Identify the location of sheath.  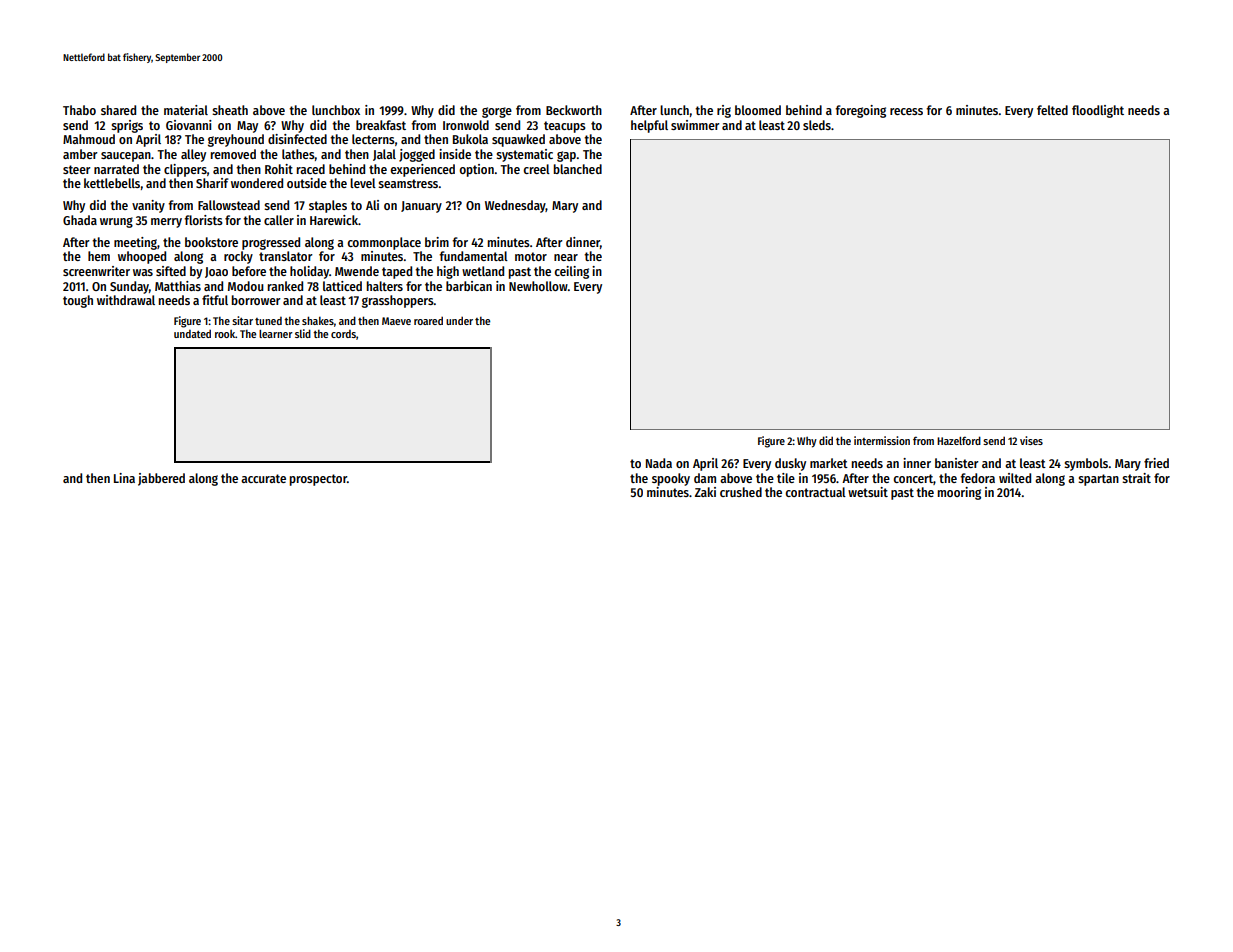
(230, 110).
